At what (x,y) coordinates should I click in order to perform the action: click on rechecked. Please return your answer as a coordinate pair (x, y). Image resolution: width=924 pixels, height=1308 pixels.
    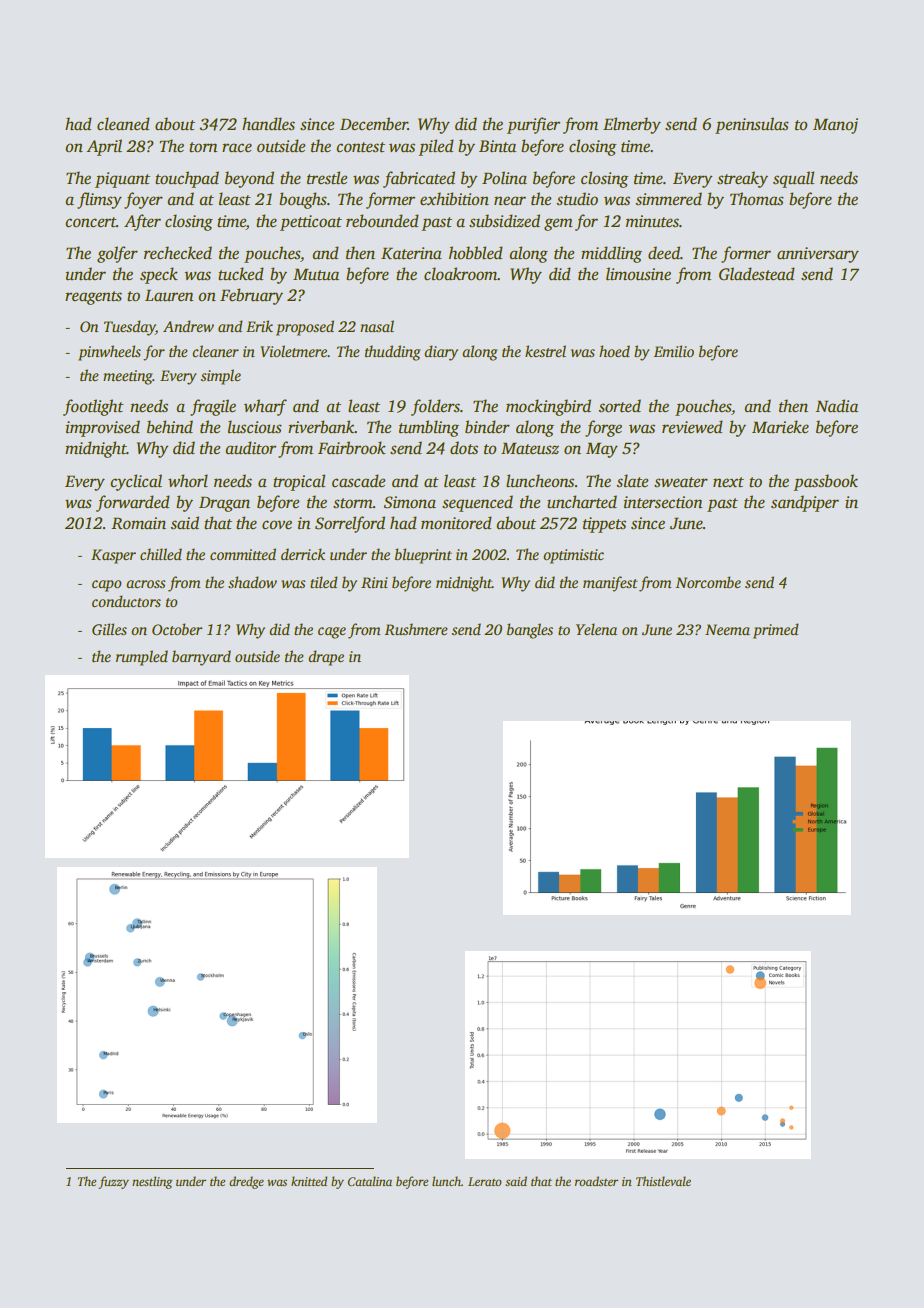
    Looking at the image, I should click on (178, 253).
